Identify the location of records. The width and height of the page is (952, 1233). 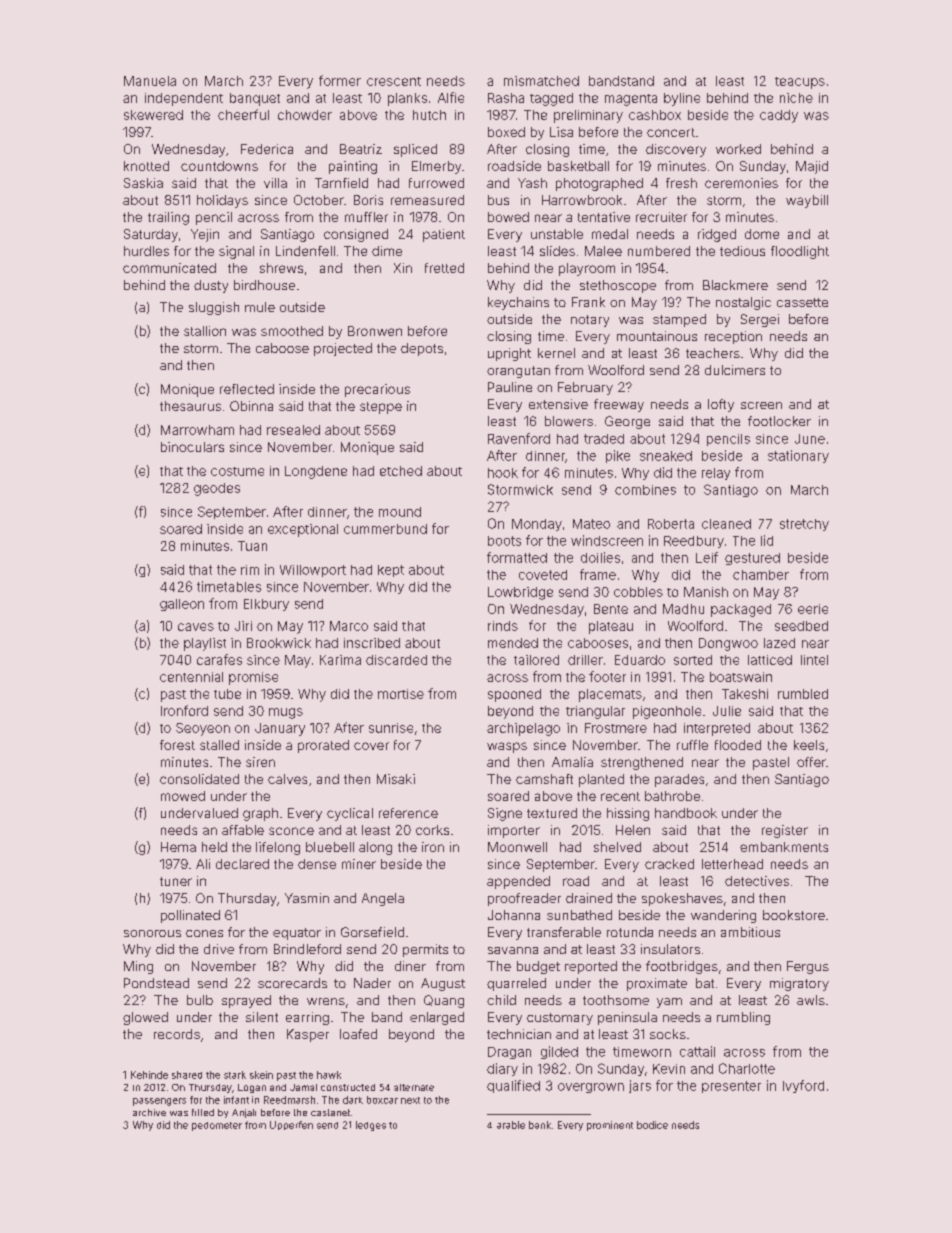
(177, 1034).
